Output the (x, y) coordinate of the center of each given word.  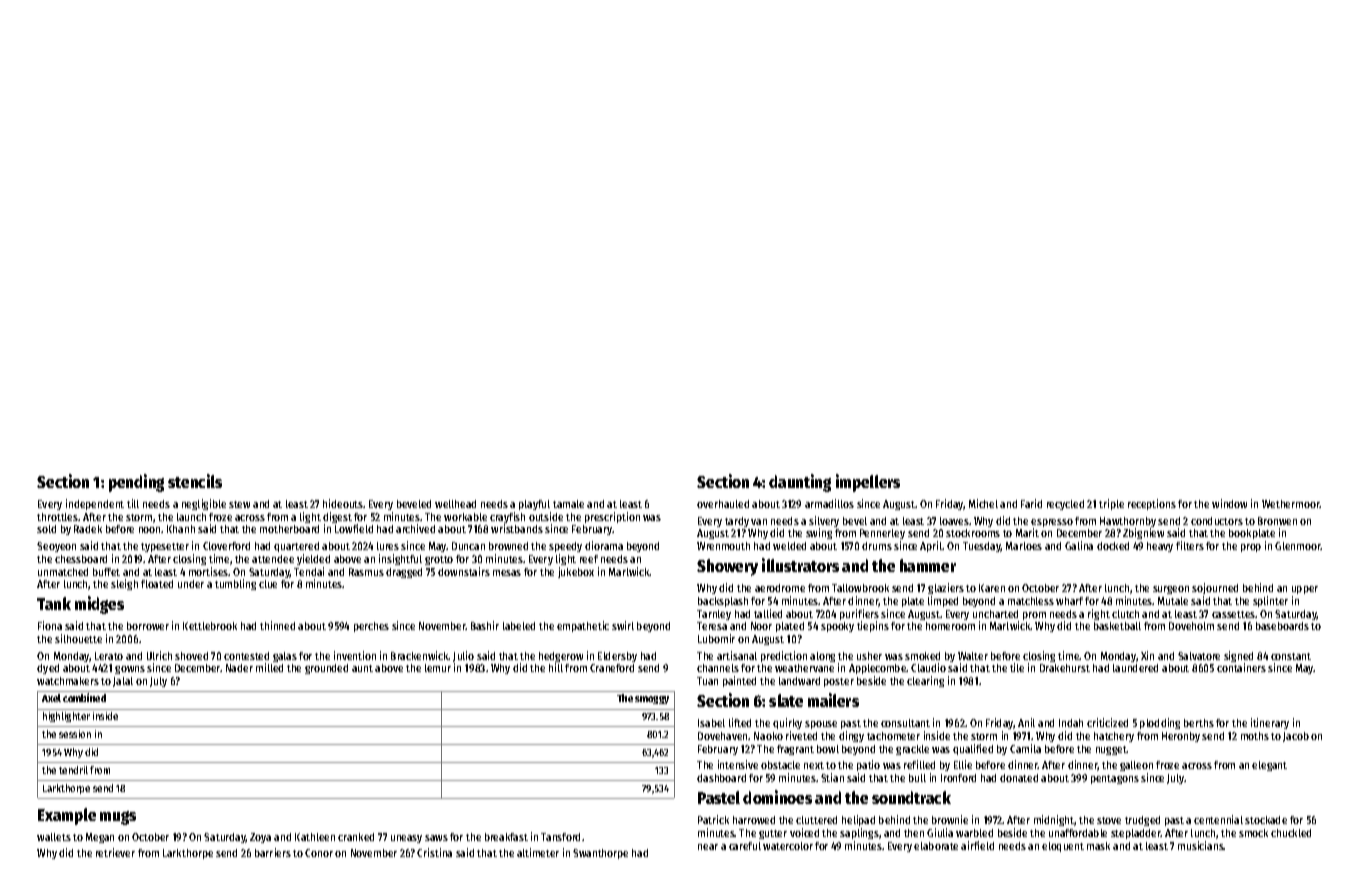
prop (1251, 548)
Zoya (260, 838)
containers (1241, 667)
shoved (191, 656)
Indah (1071, 723)
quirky (787, 723)
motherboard (289, 529)
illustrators (800, 565)
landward (799, 681)
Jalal (123, 682)
